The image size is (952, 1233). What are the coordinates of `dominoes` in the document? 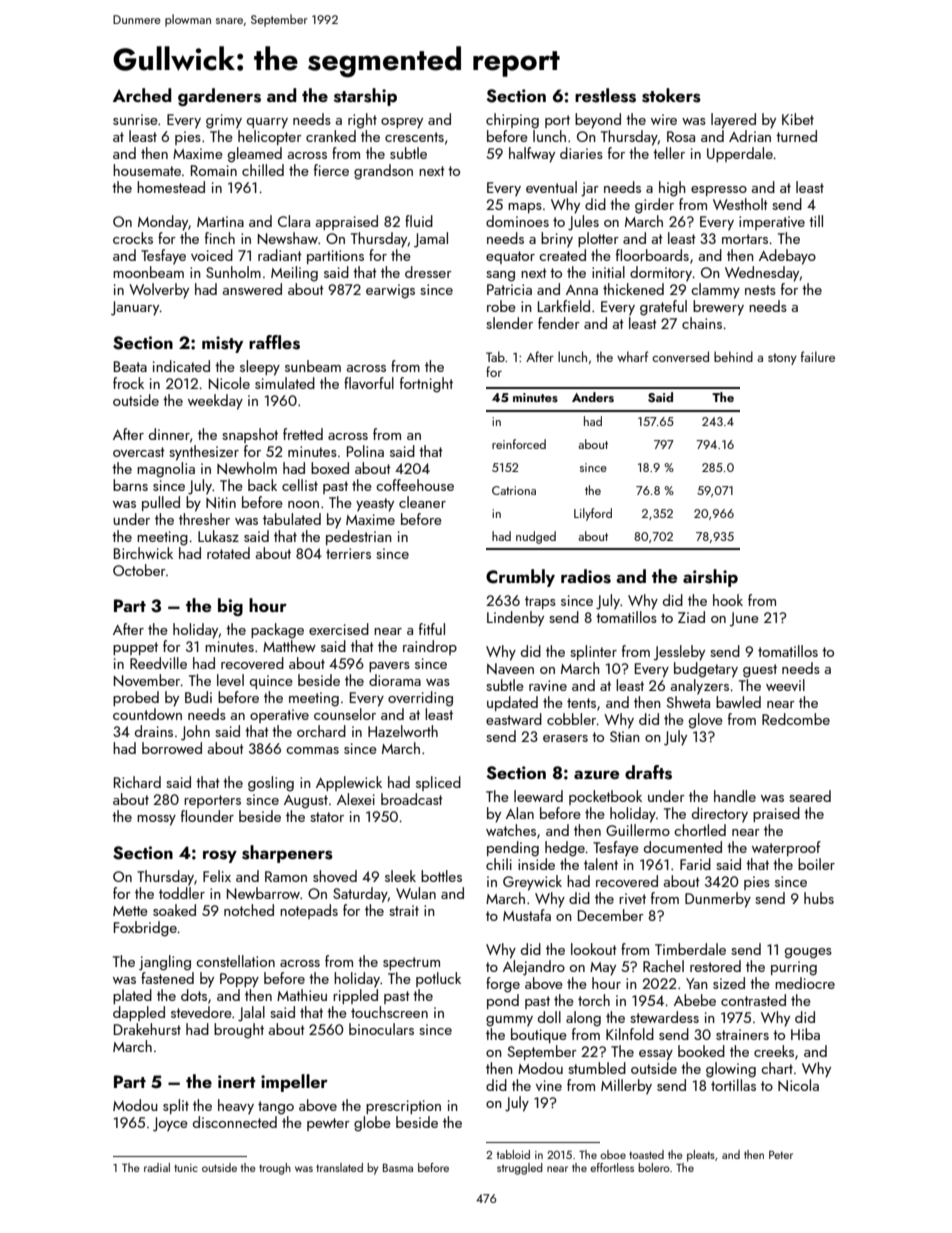 It's located at (517, 221).
